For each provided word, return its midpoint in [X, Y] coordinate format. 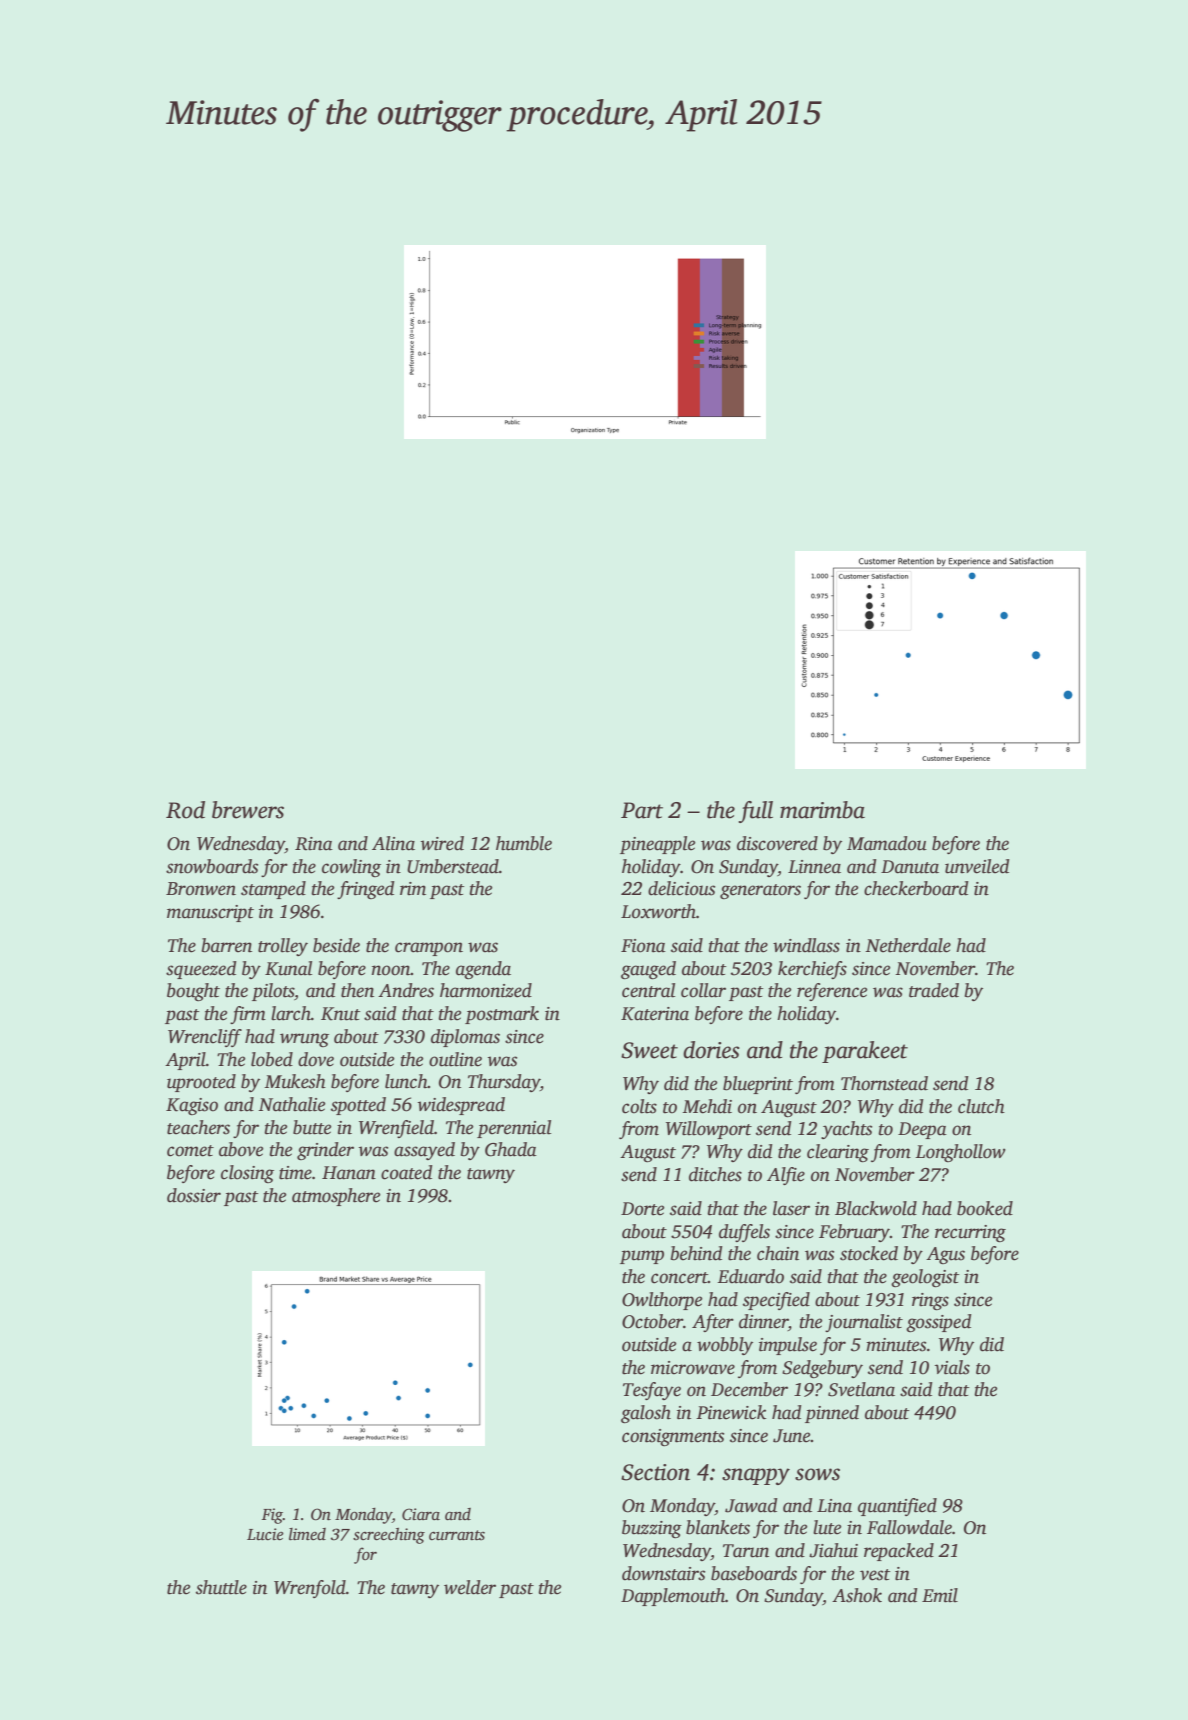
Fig [272, 1516]
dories [711, 1050]
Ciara [421, 1514]
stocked [869, 1253]
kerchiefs [812, 970]
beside [336, 945]
